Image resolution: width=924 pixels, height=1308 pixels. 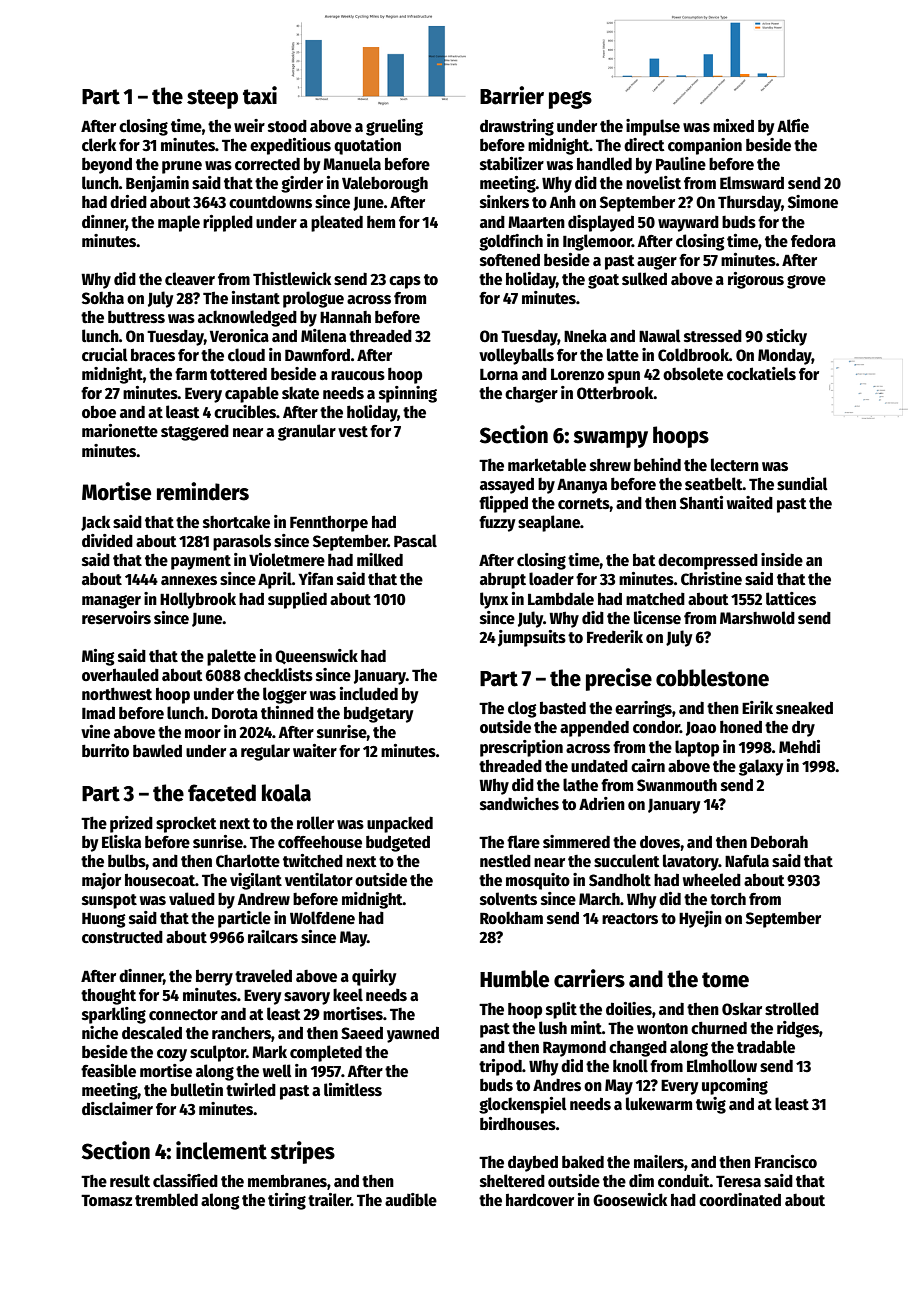 What do you see at coordinates (248, 860) in the image?
I see `Charlotte` at bounding box center [248, 860].
